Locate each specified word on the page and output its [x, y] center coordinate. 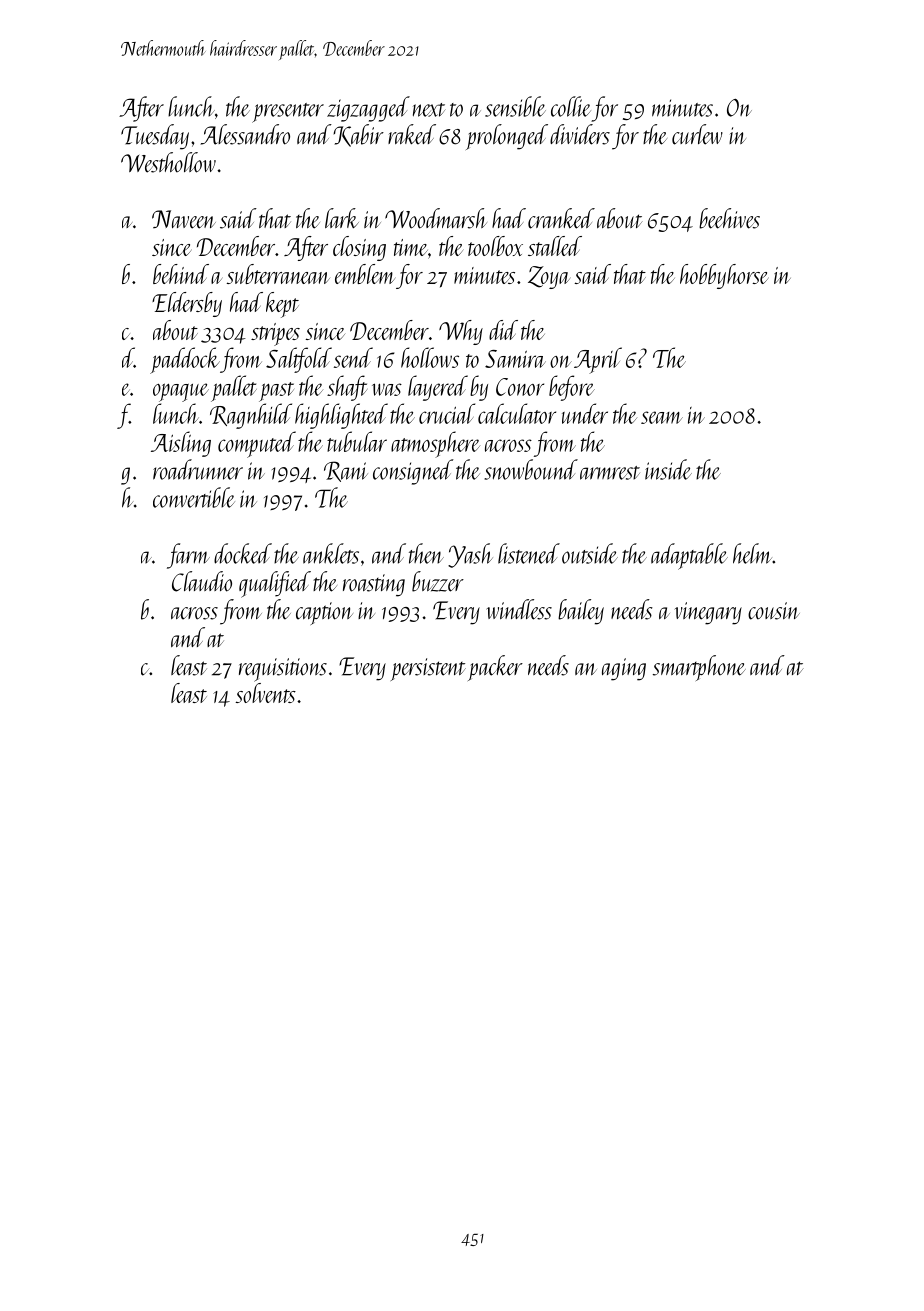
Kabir [358, 135]
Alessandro [245, 134]
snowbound [531, 469]
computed [257, 444]
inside [668, 469]
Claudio [202, 581]
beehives [729, 218]
